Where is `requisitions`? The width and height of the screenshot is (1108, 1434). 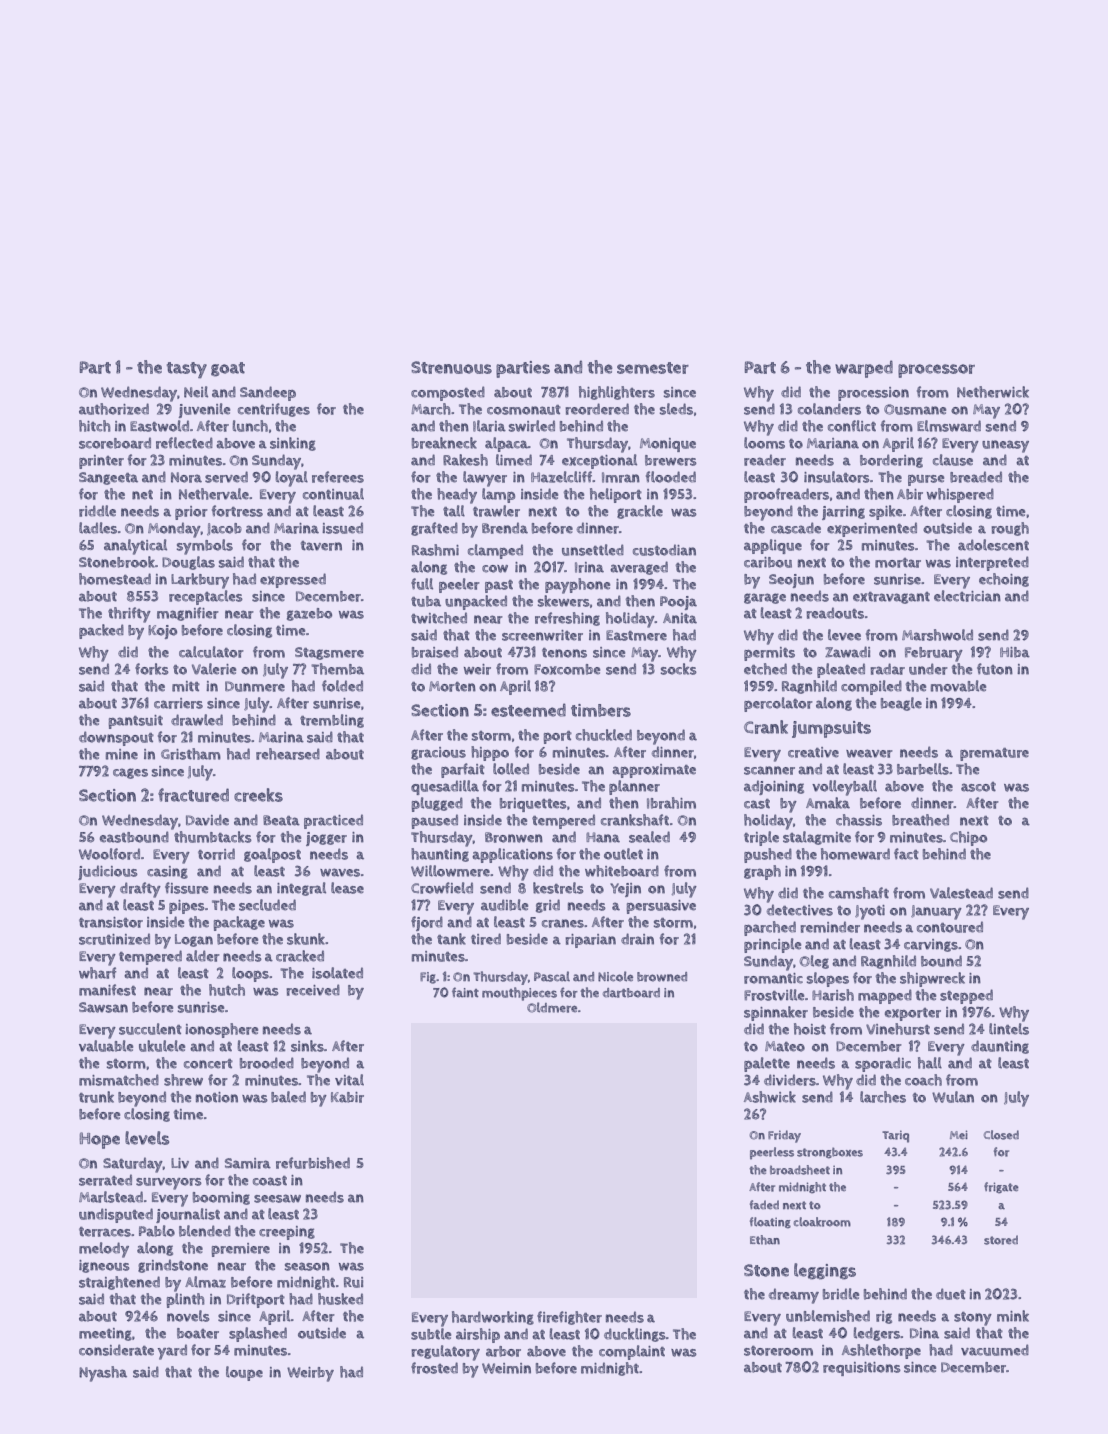
requisitions is located at coordinates (862, 1369).
